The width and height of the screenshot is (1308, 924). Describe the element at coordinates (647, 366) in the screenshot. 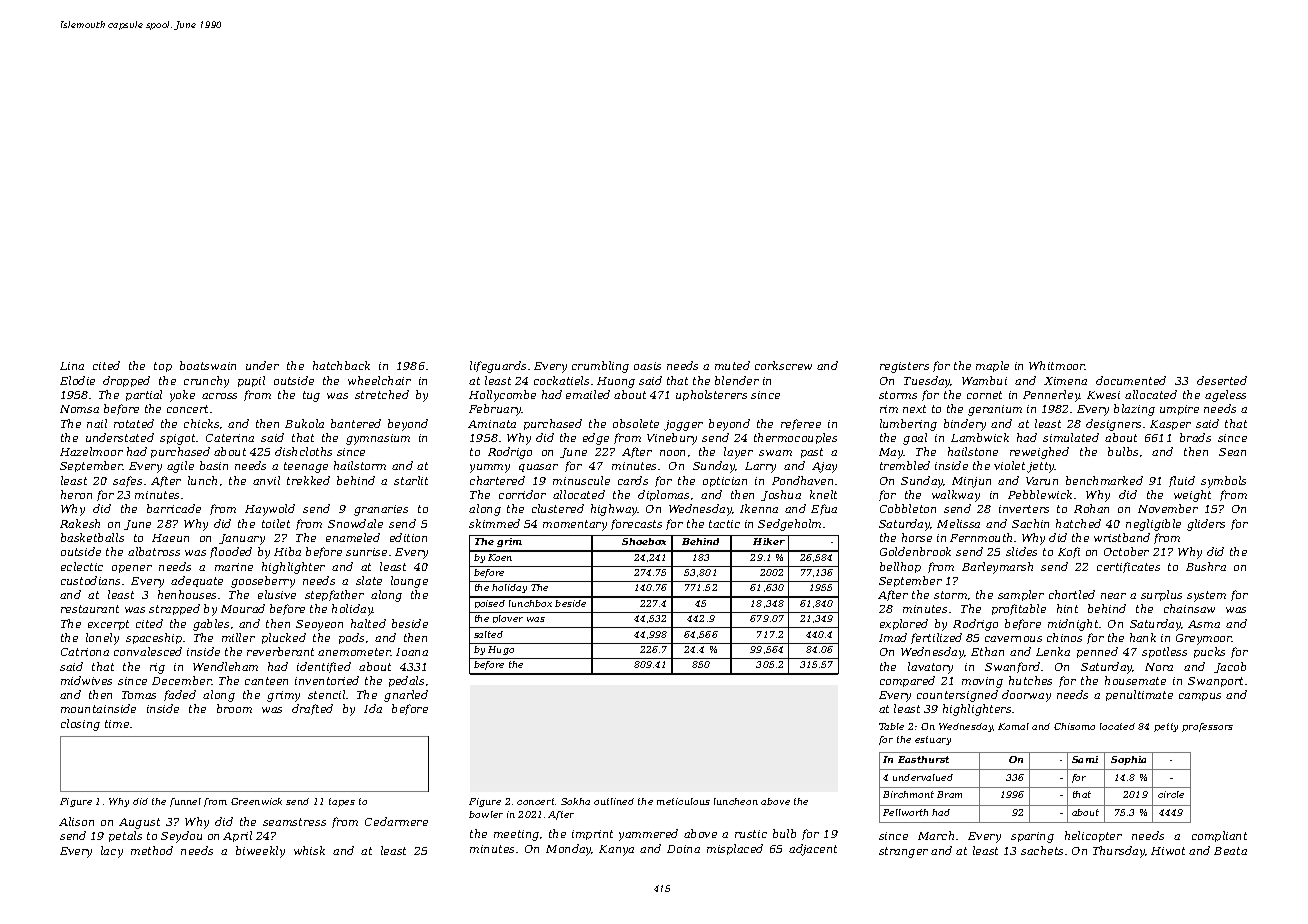

I see `oasis` at that location.
